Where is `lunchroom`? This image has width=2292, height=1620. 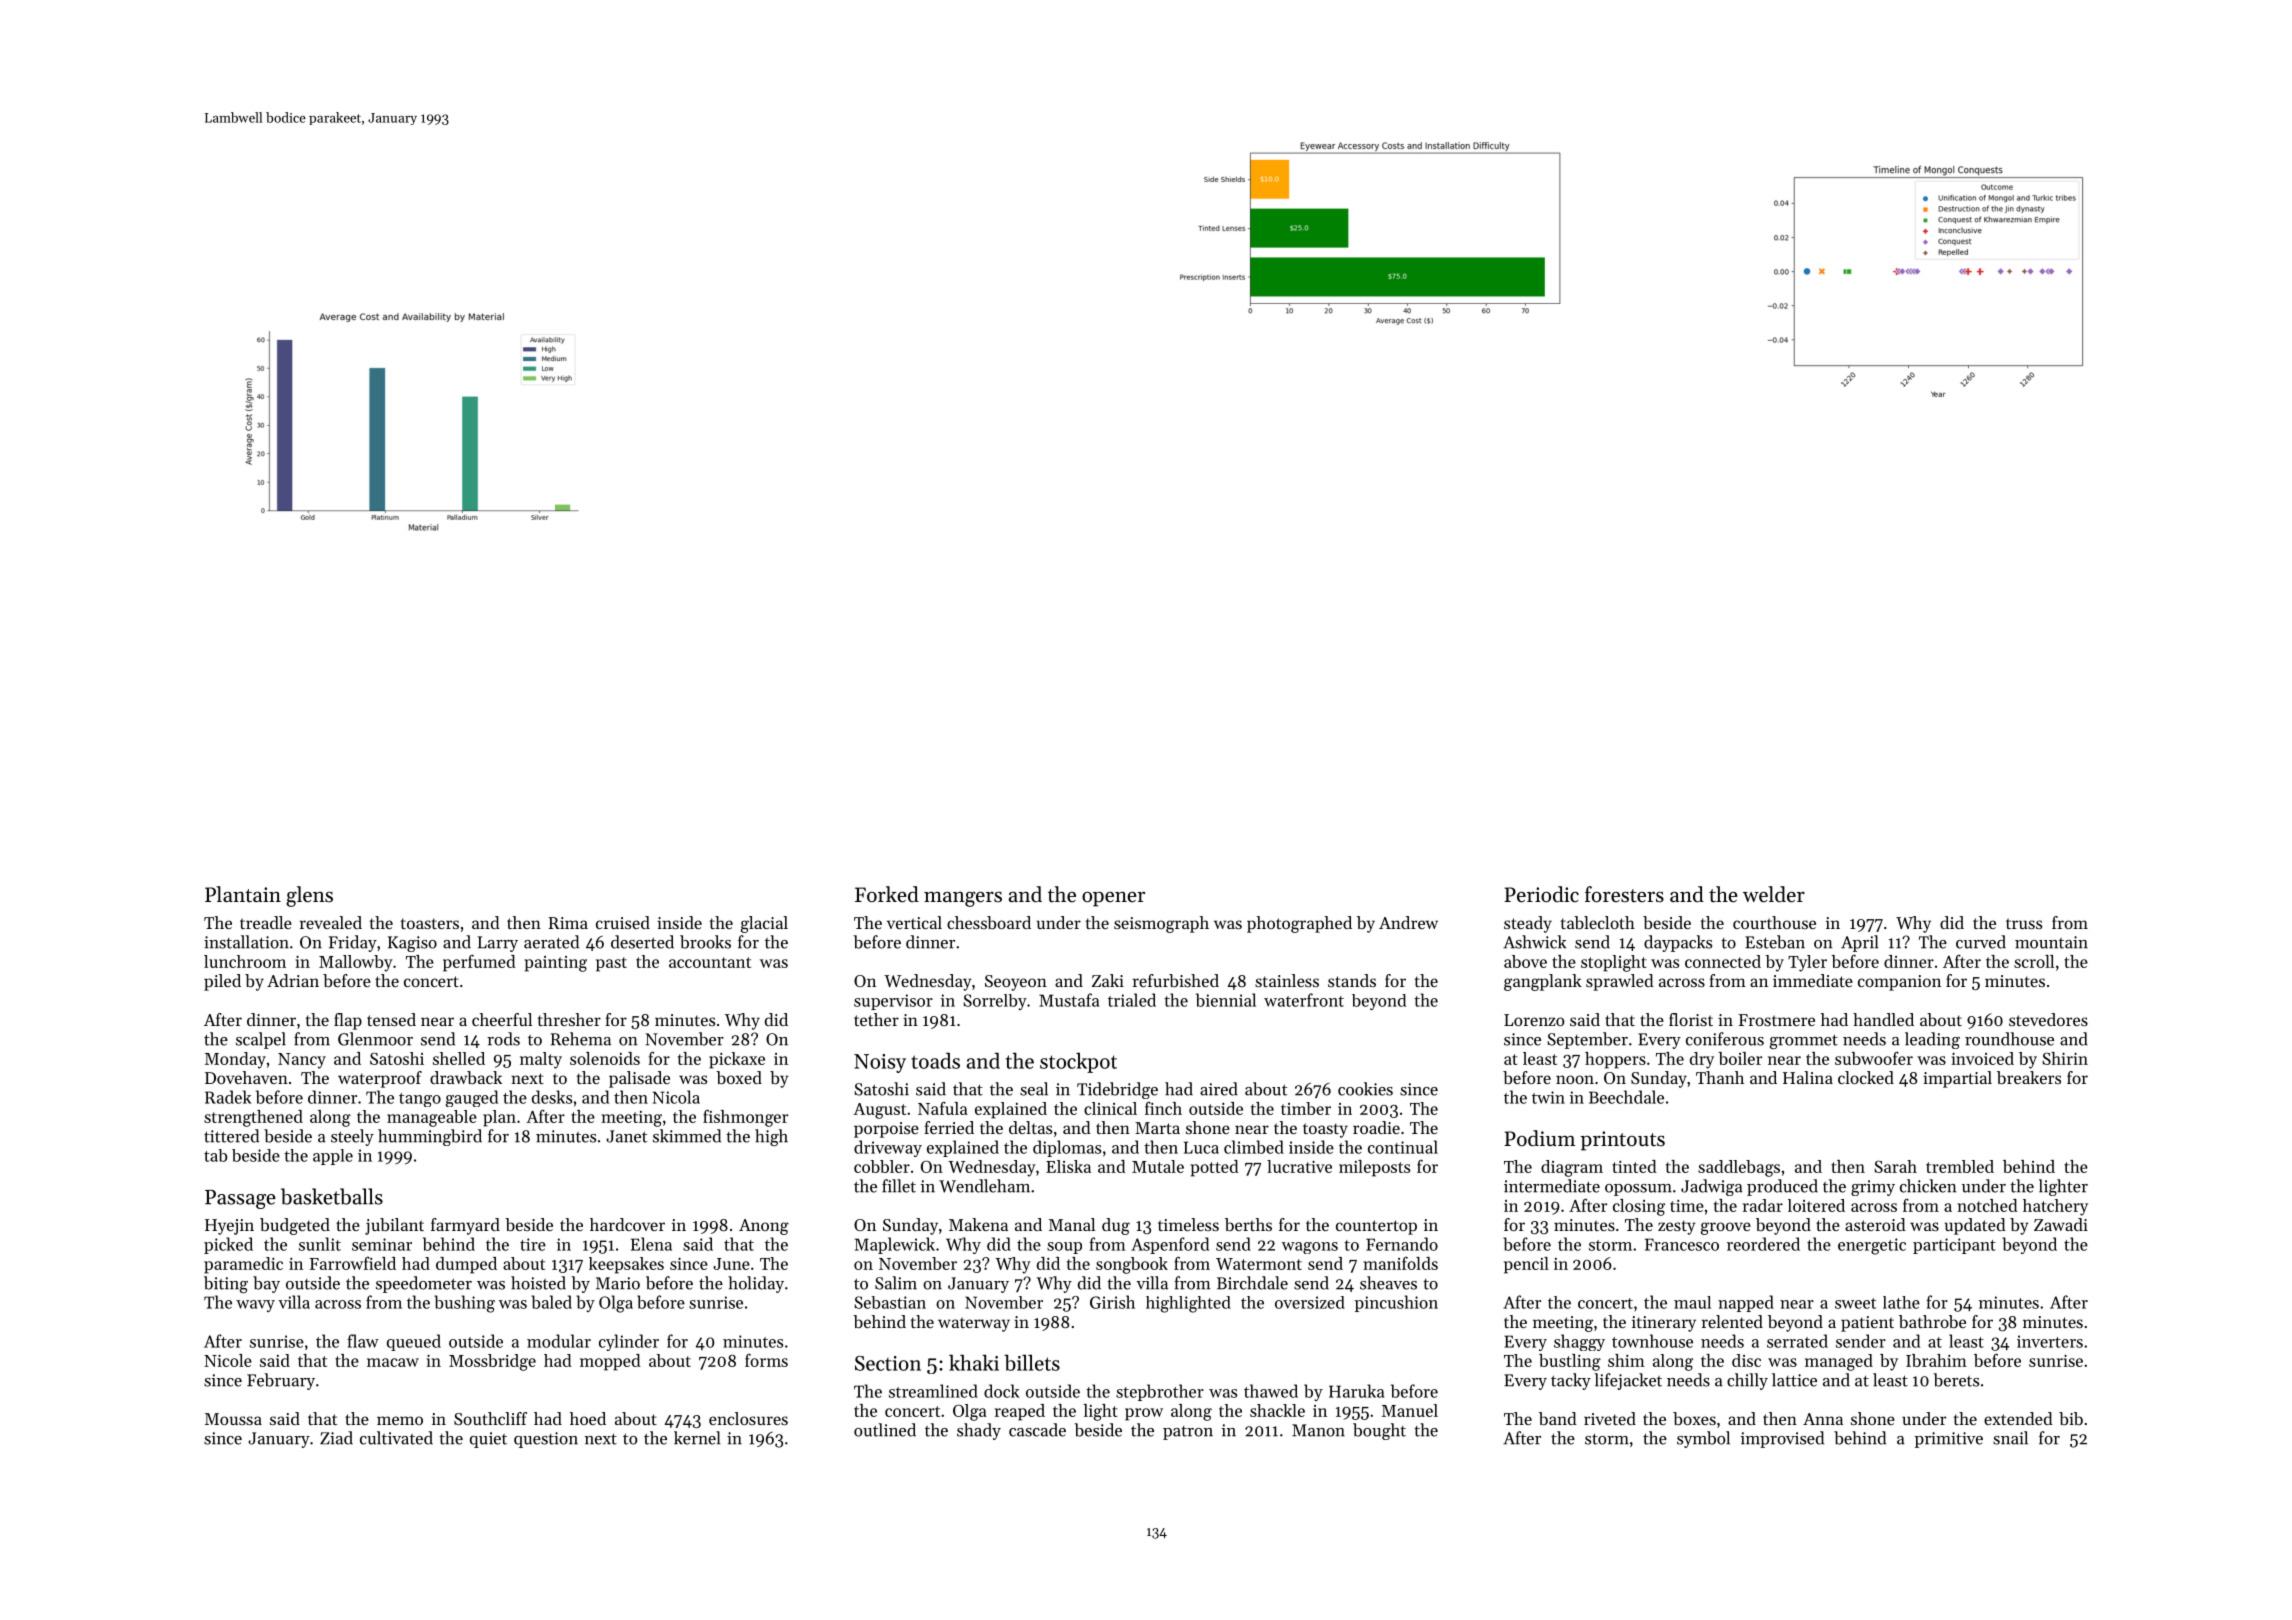 lunchroom is located at coordinates (245, 961).
